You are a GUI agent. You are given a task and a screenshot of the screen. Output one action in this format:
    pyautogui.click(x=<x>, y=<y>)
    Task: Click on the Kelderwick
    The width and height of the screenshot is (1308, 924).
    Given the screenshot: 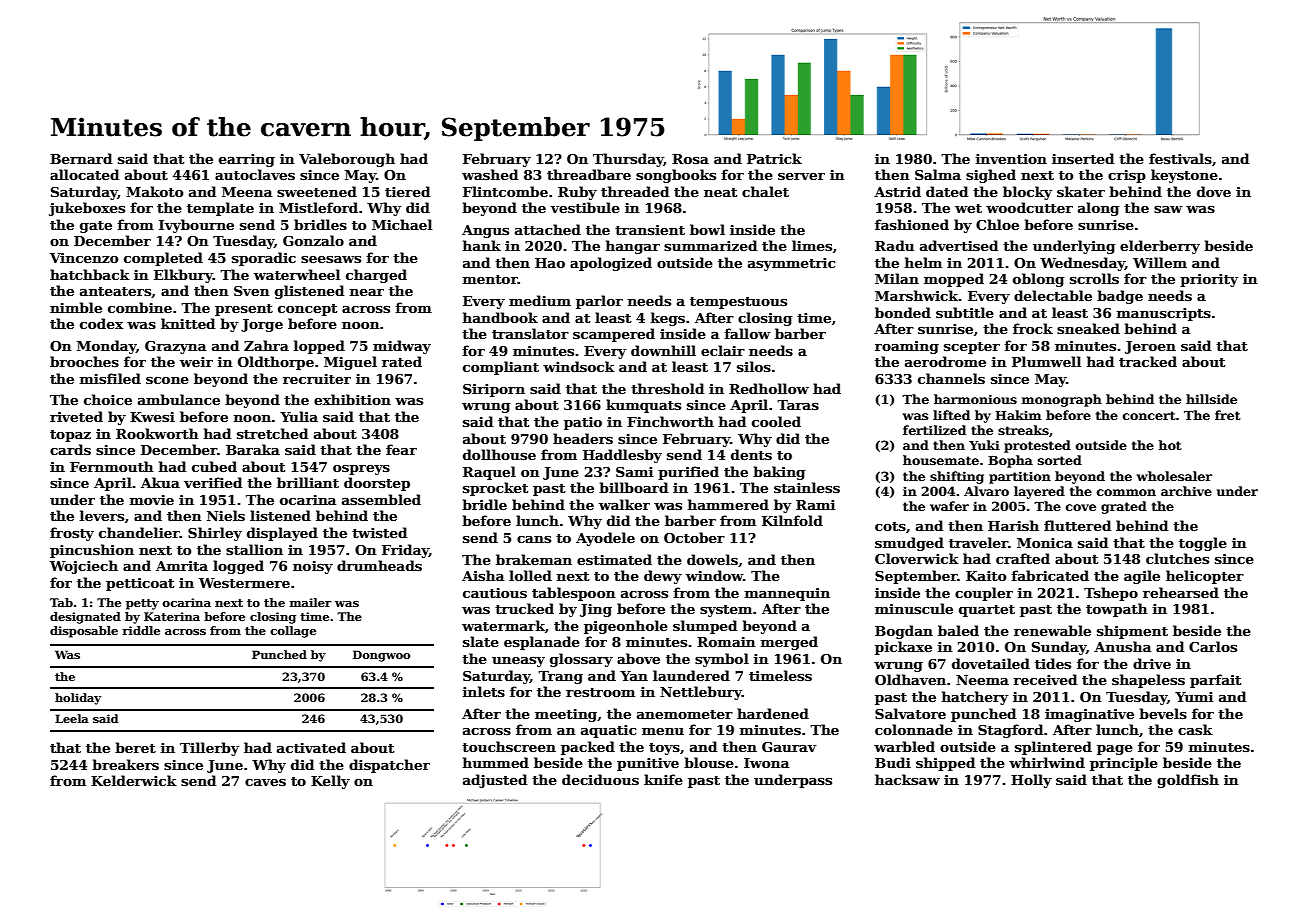 What is the action you would take?
    pyautogui.click(x=134, y=780)
